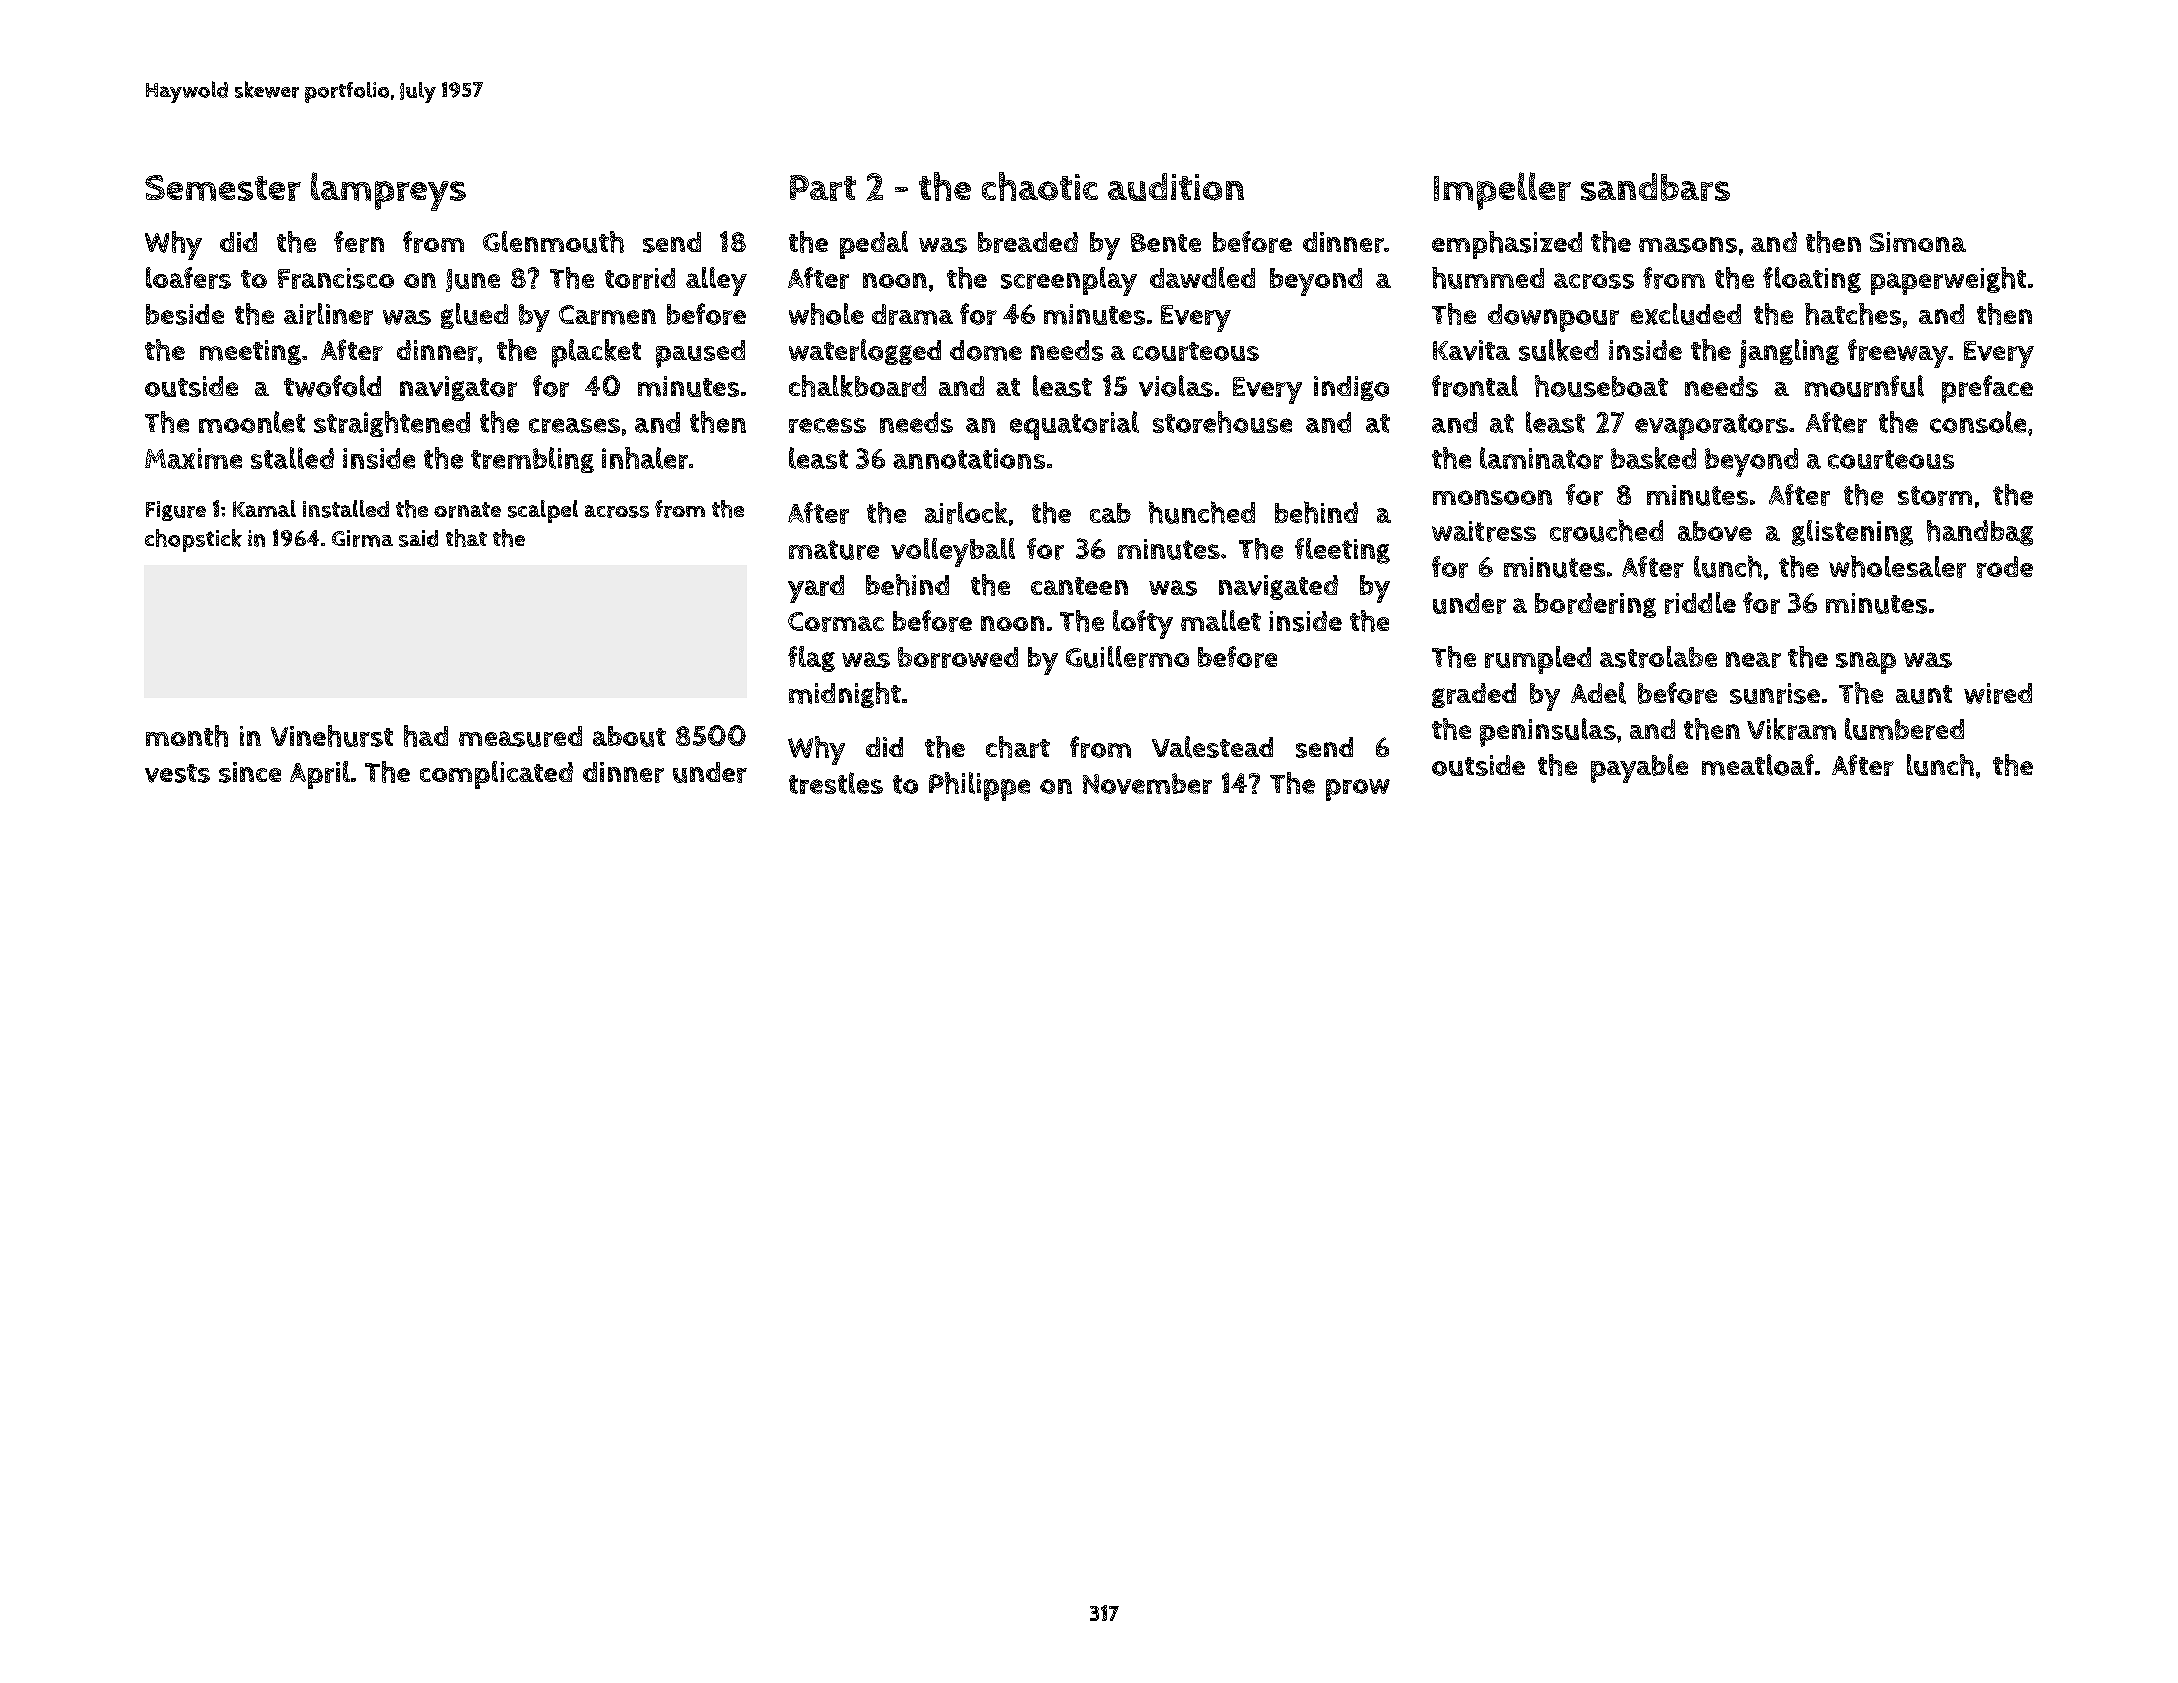  What do you see at coordinates (223, 188) in the image?
I see `Semester` at bounding box center [223, 188].
